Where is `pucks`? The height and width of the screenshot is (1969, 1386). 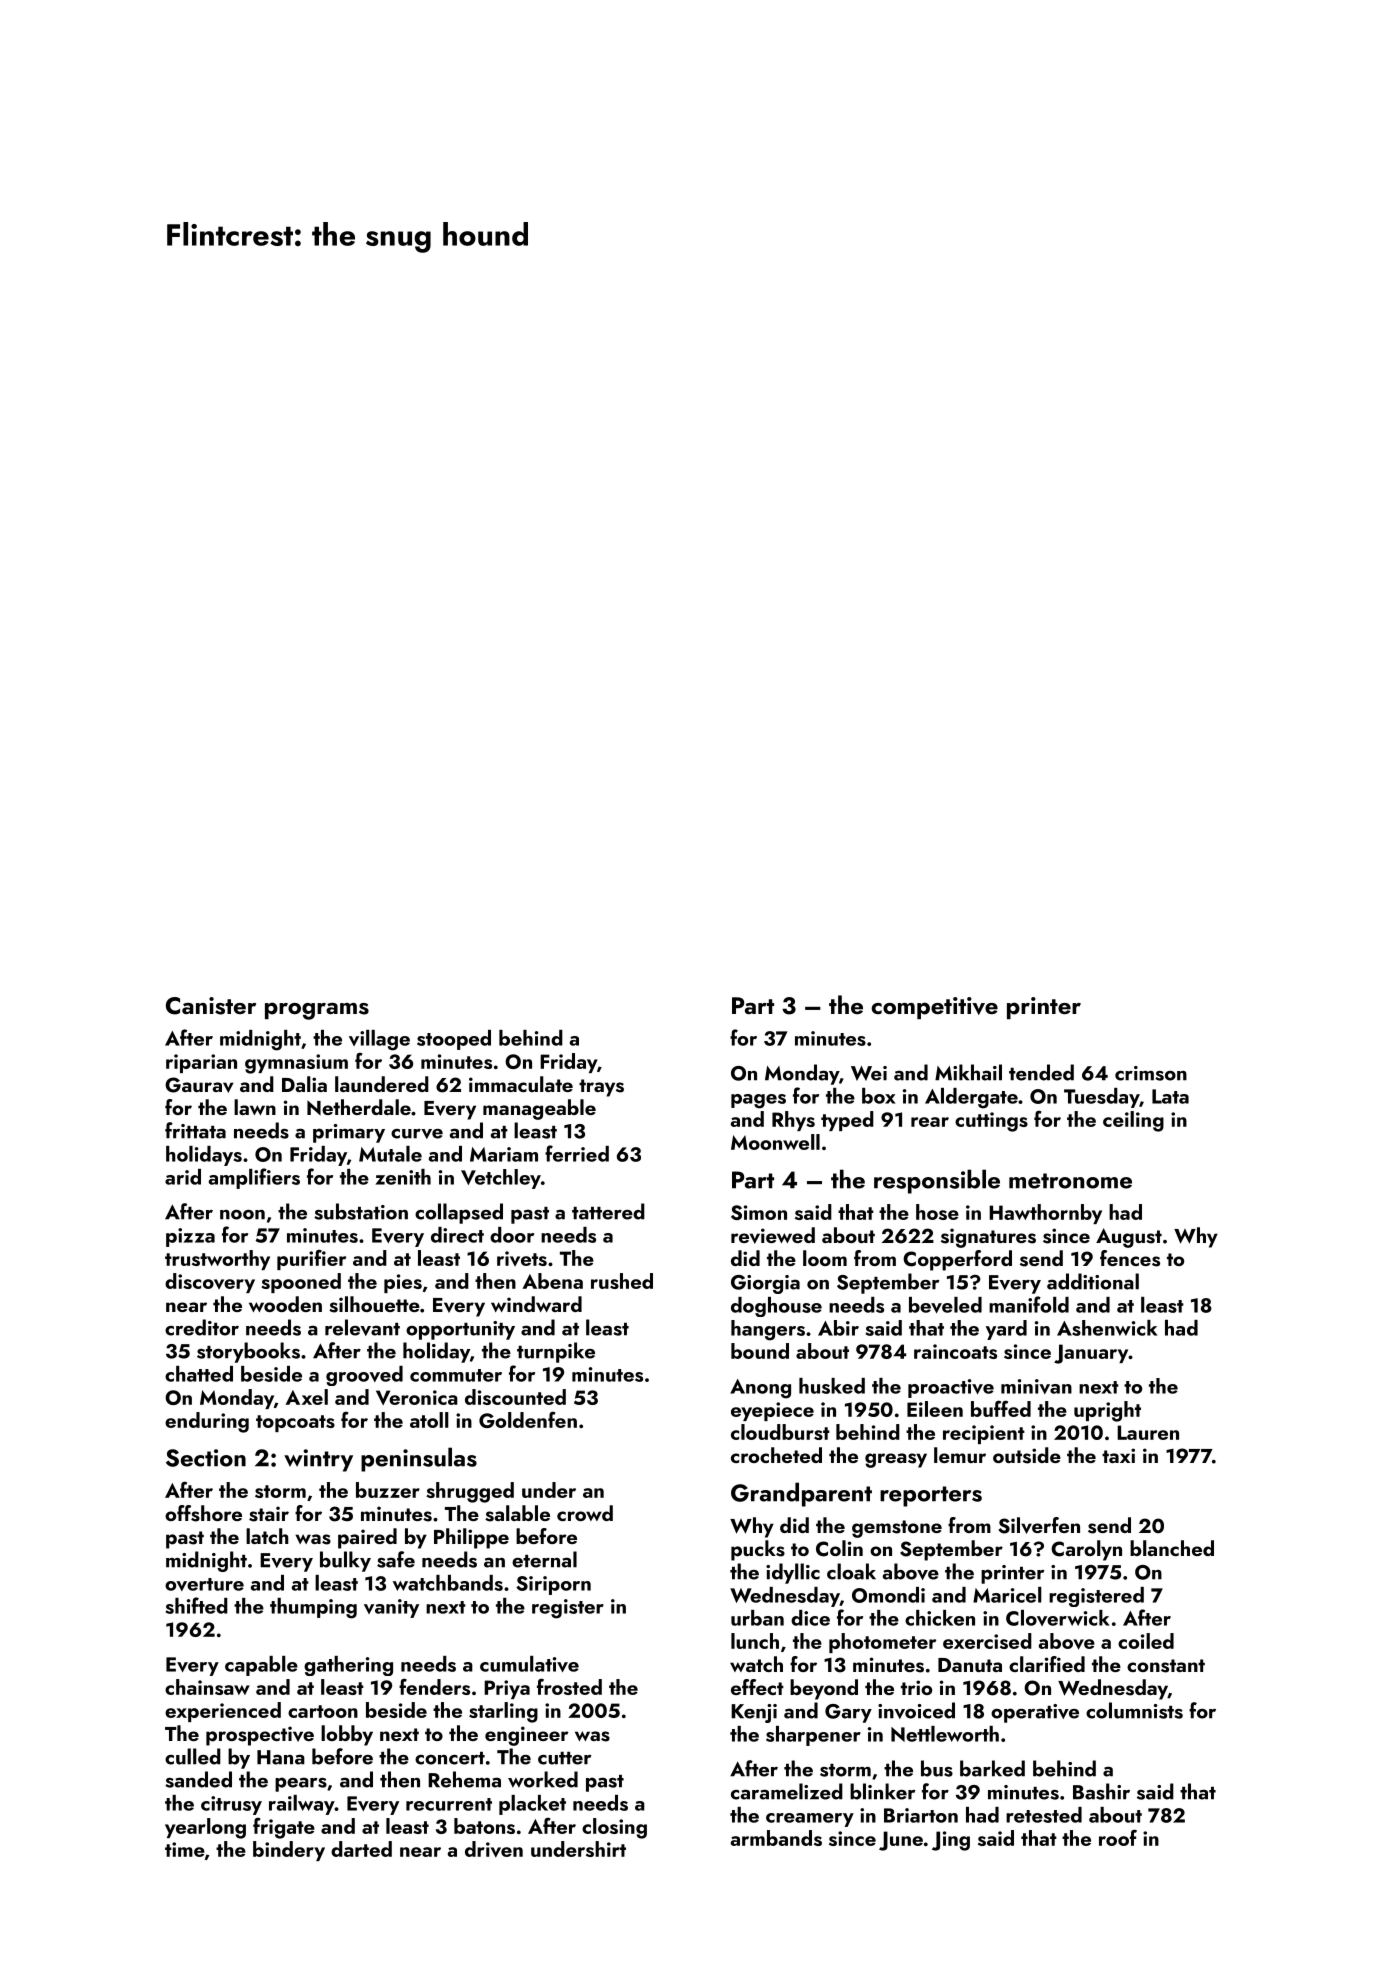
pucks is located at coordinates (758, 1550).
